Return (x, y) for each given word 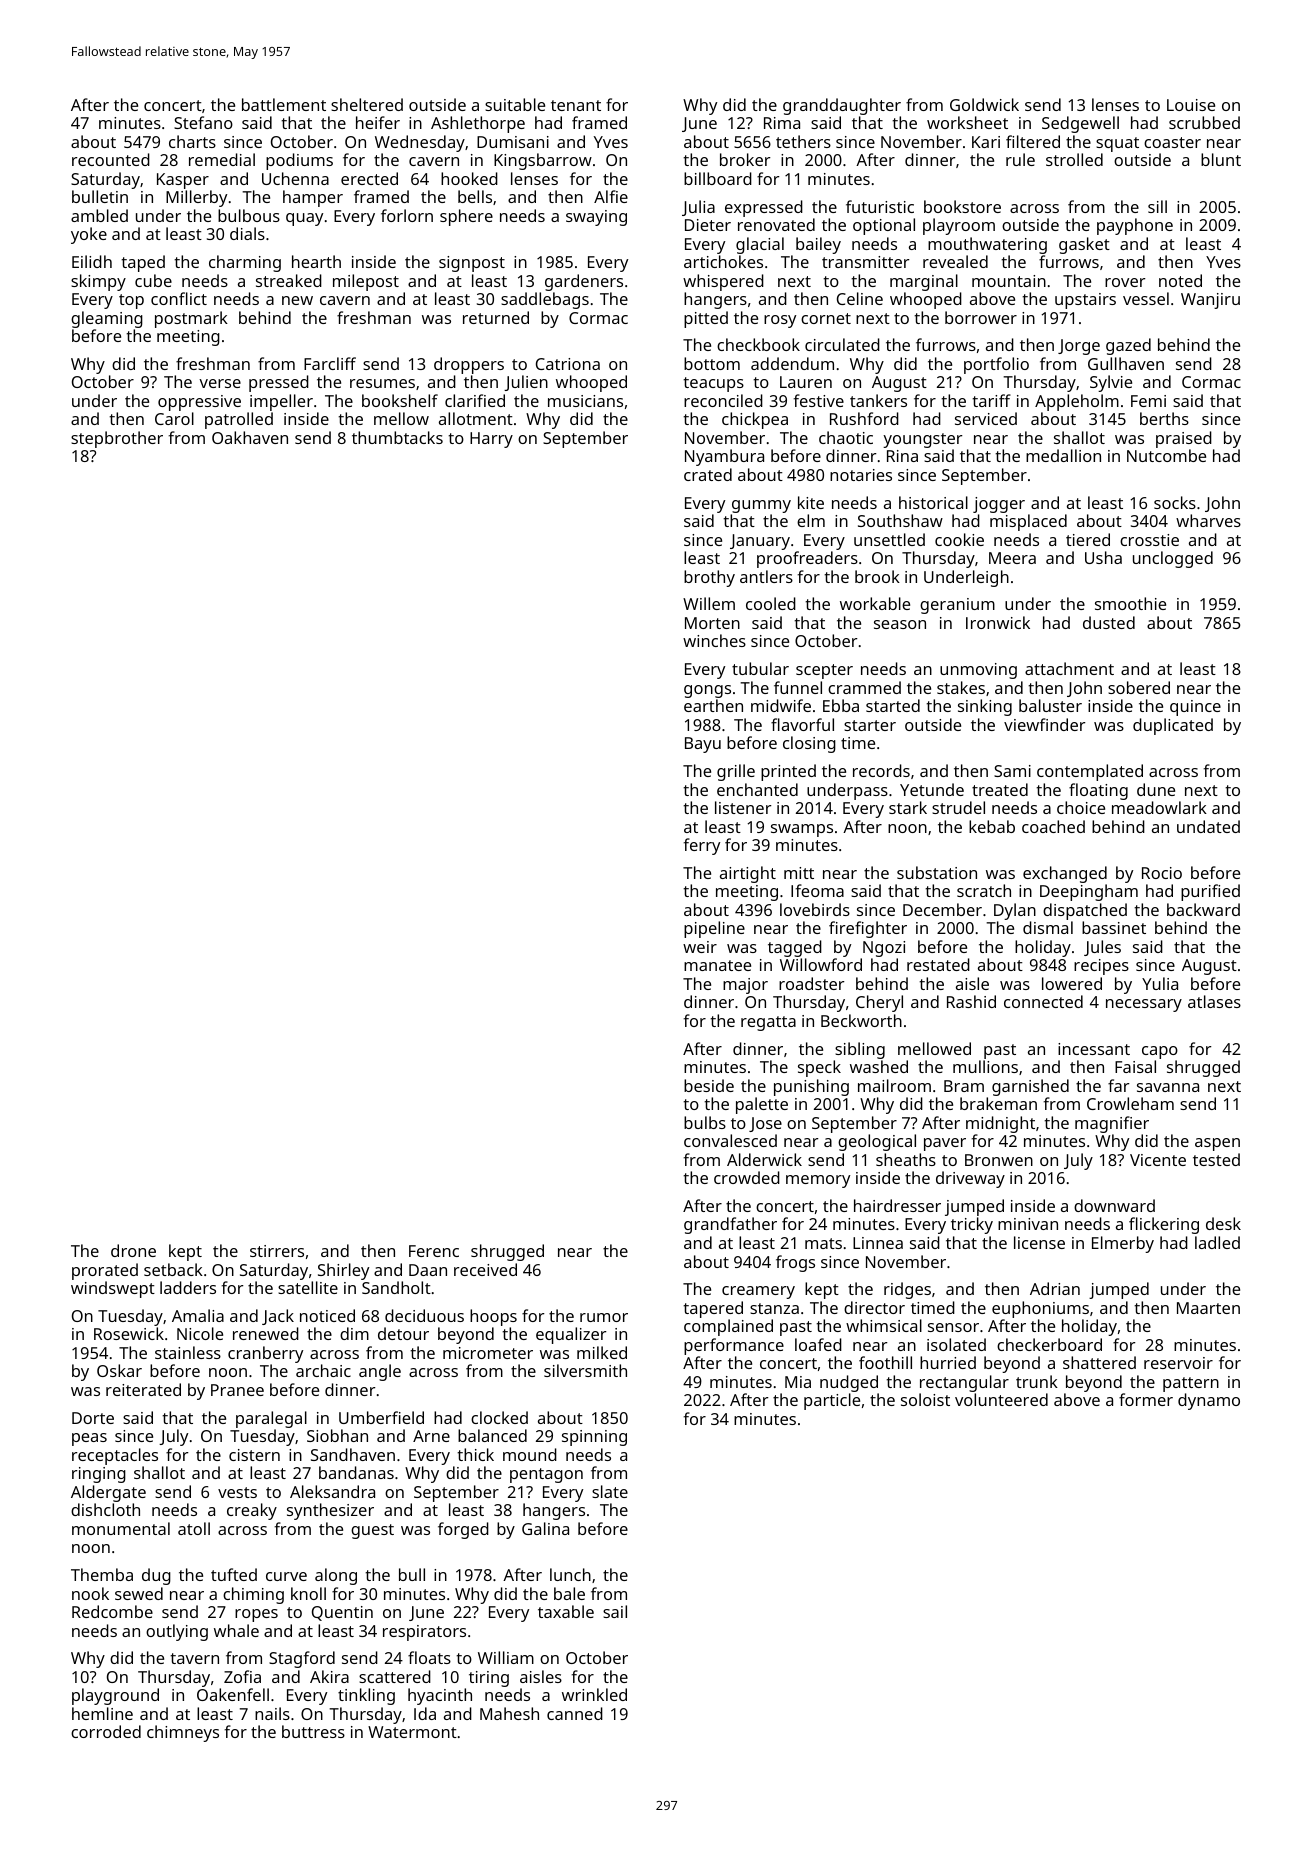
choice (1081, 807)
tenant (576, 105)
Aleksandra (332, 1491)
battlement (284, 104)
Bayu (703, 745)
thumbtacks (397, 437)
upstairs (1085, 301)
